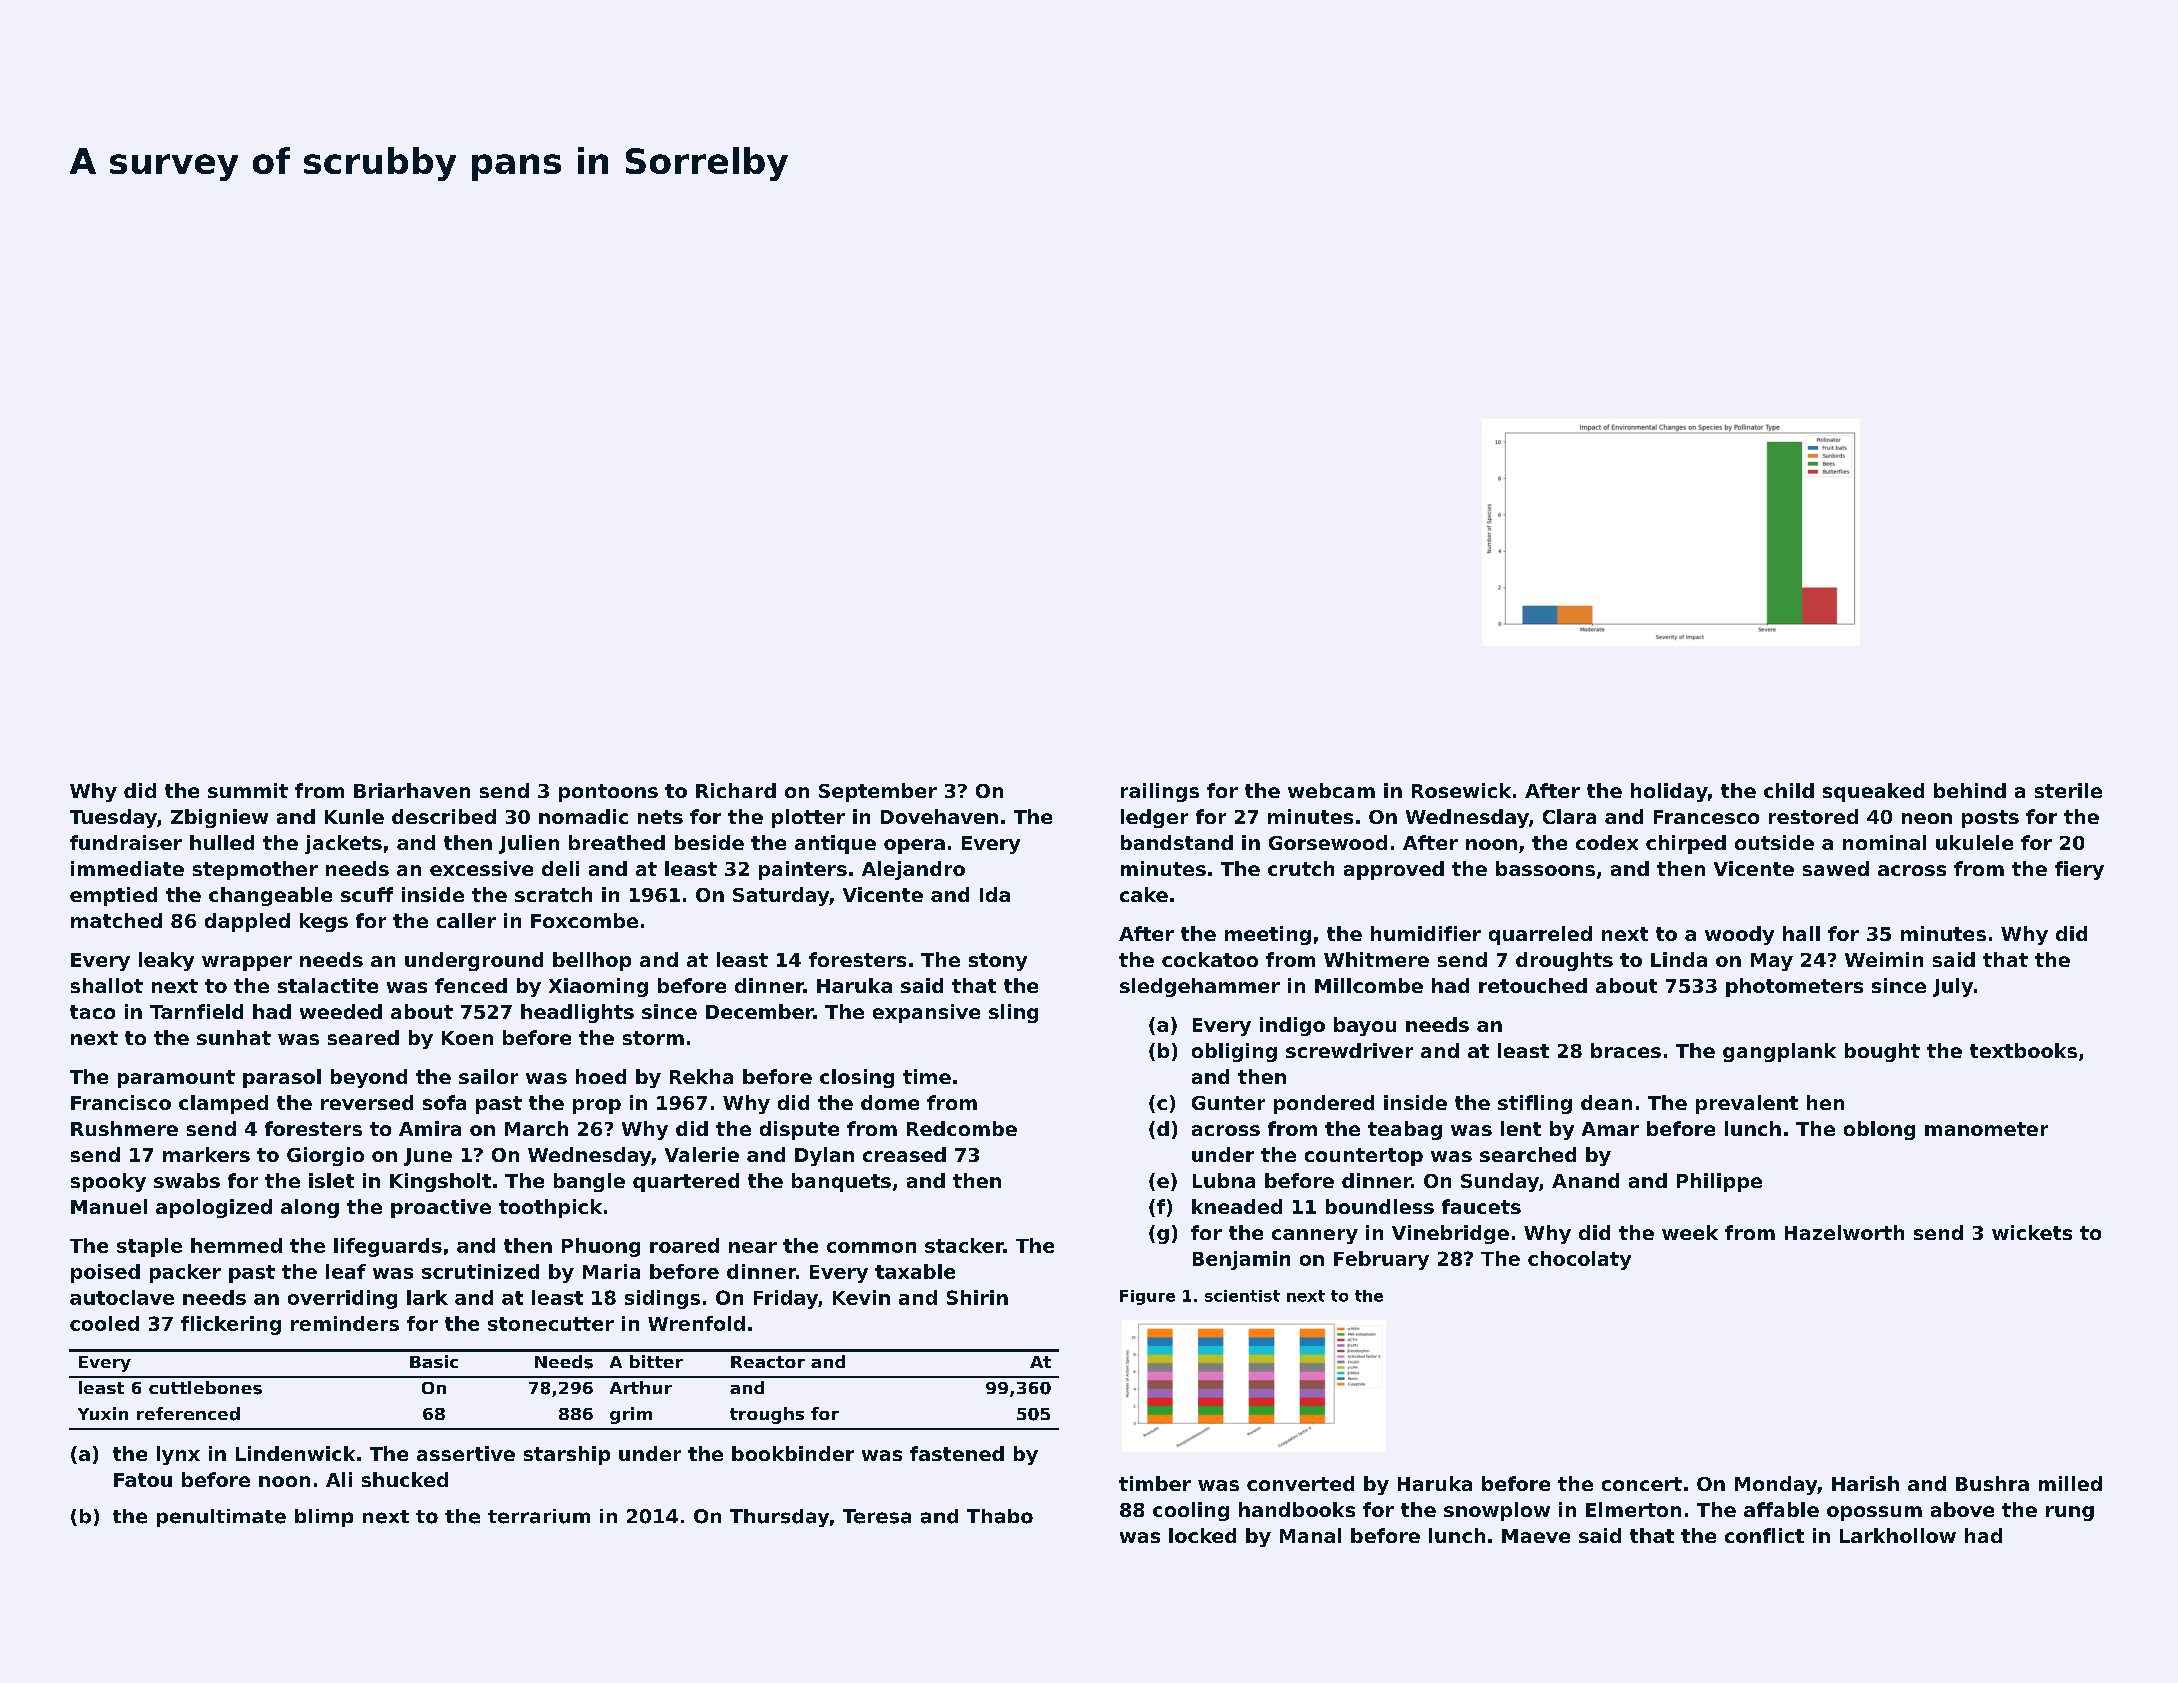 This document has height=1683, width=2178. What do you see at coordinates (430, 1128) in the document?
I see `Amira` at bounding box center [430, 1128].
